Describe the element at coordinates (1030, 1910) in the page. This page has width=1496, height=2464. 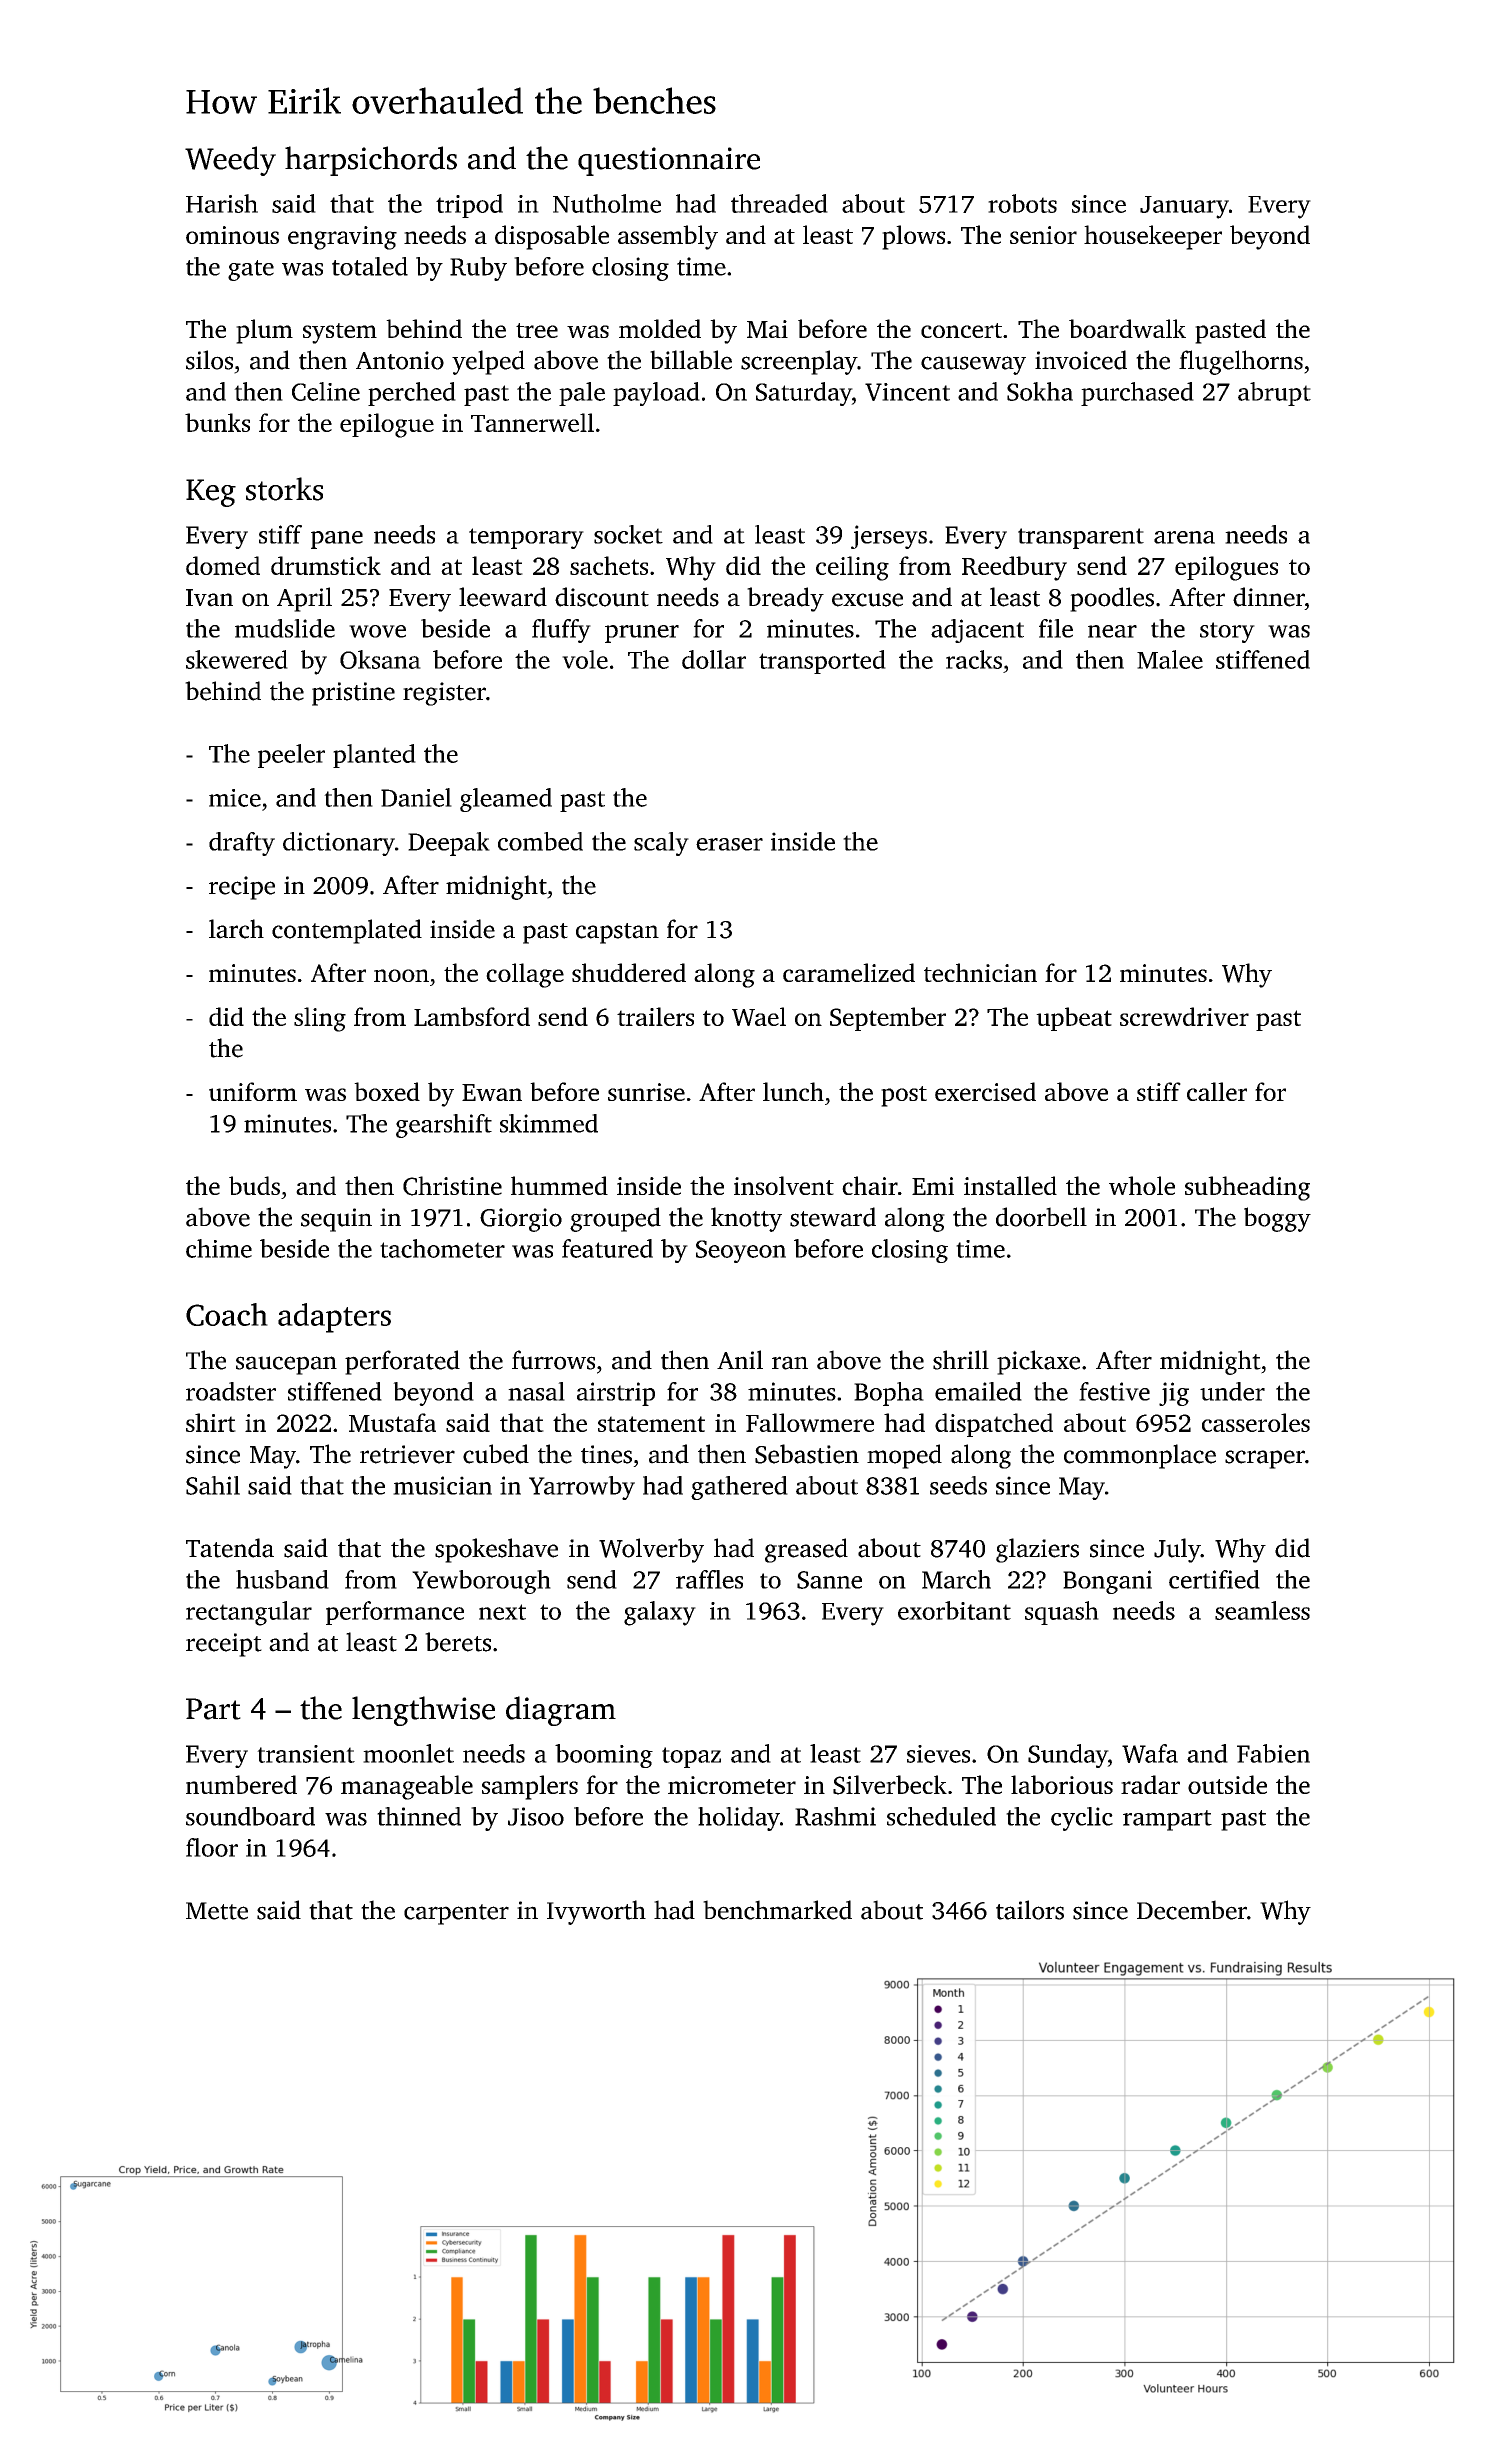
I see `tailors` at that location.
